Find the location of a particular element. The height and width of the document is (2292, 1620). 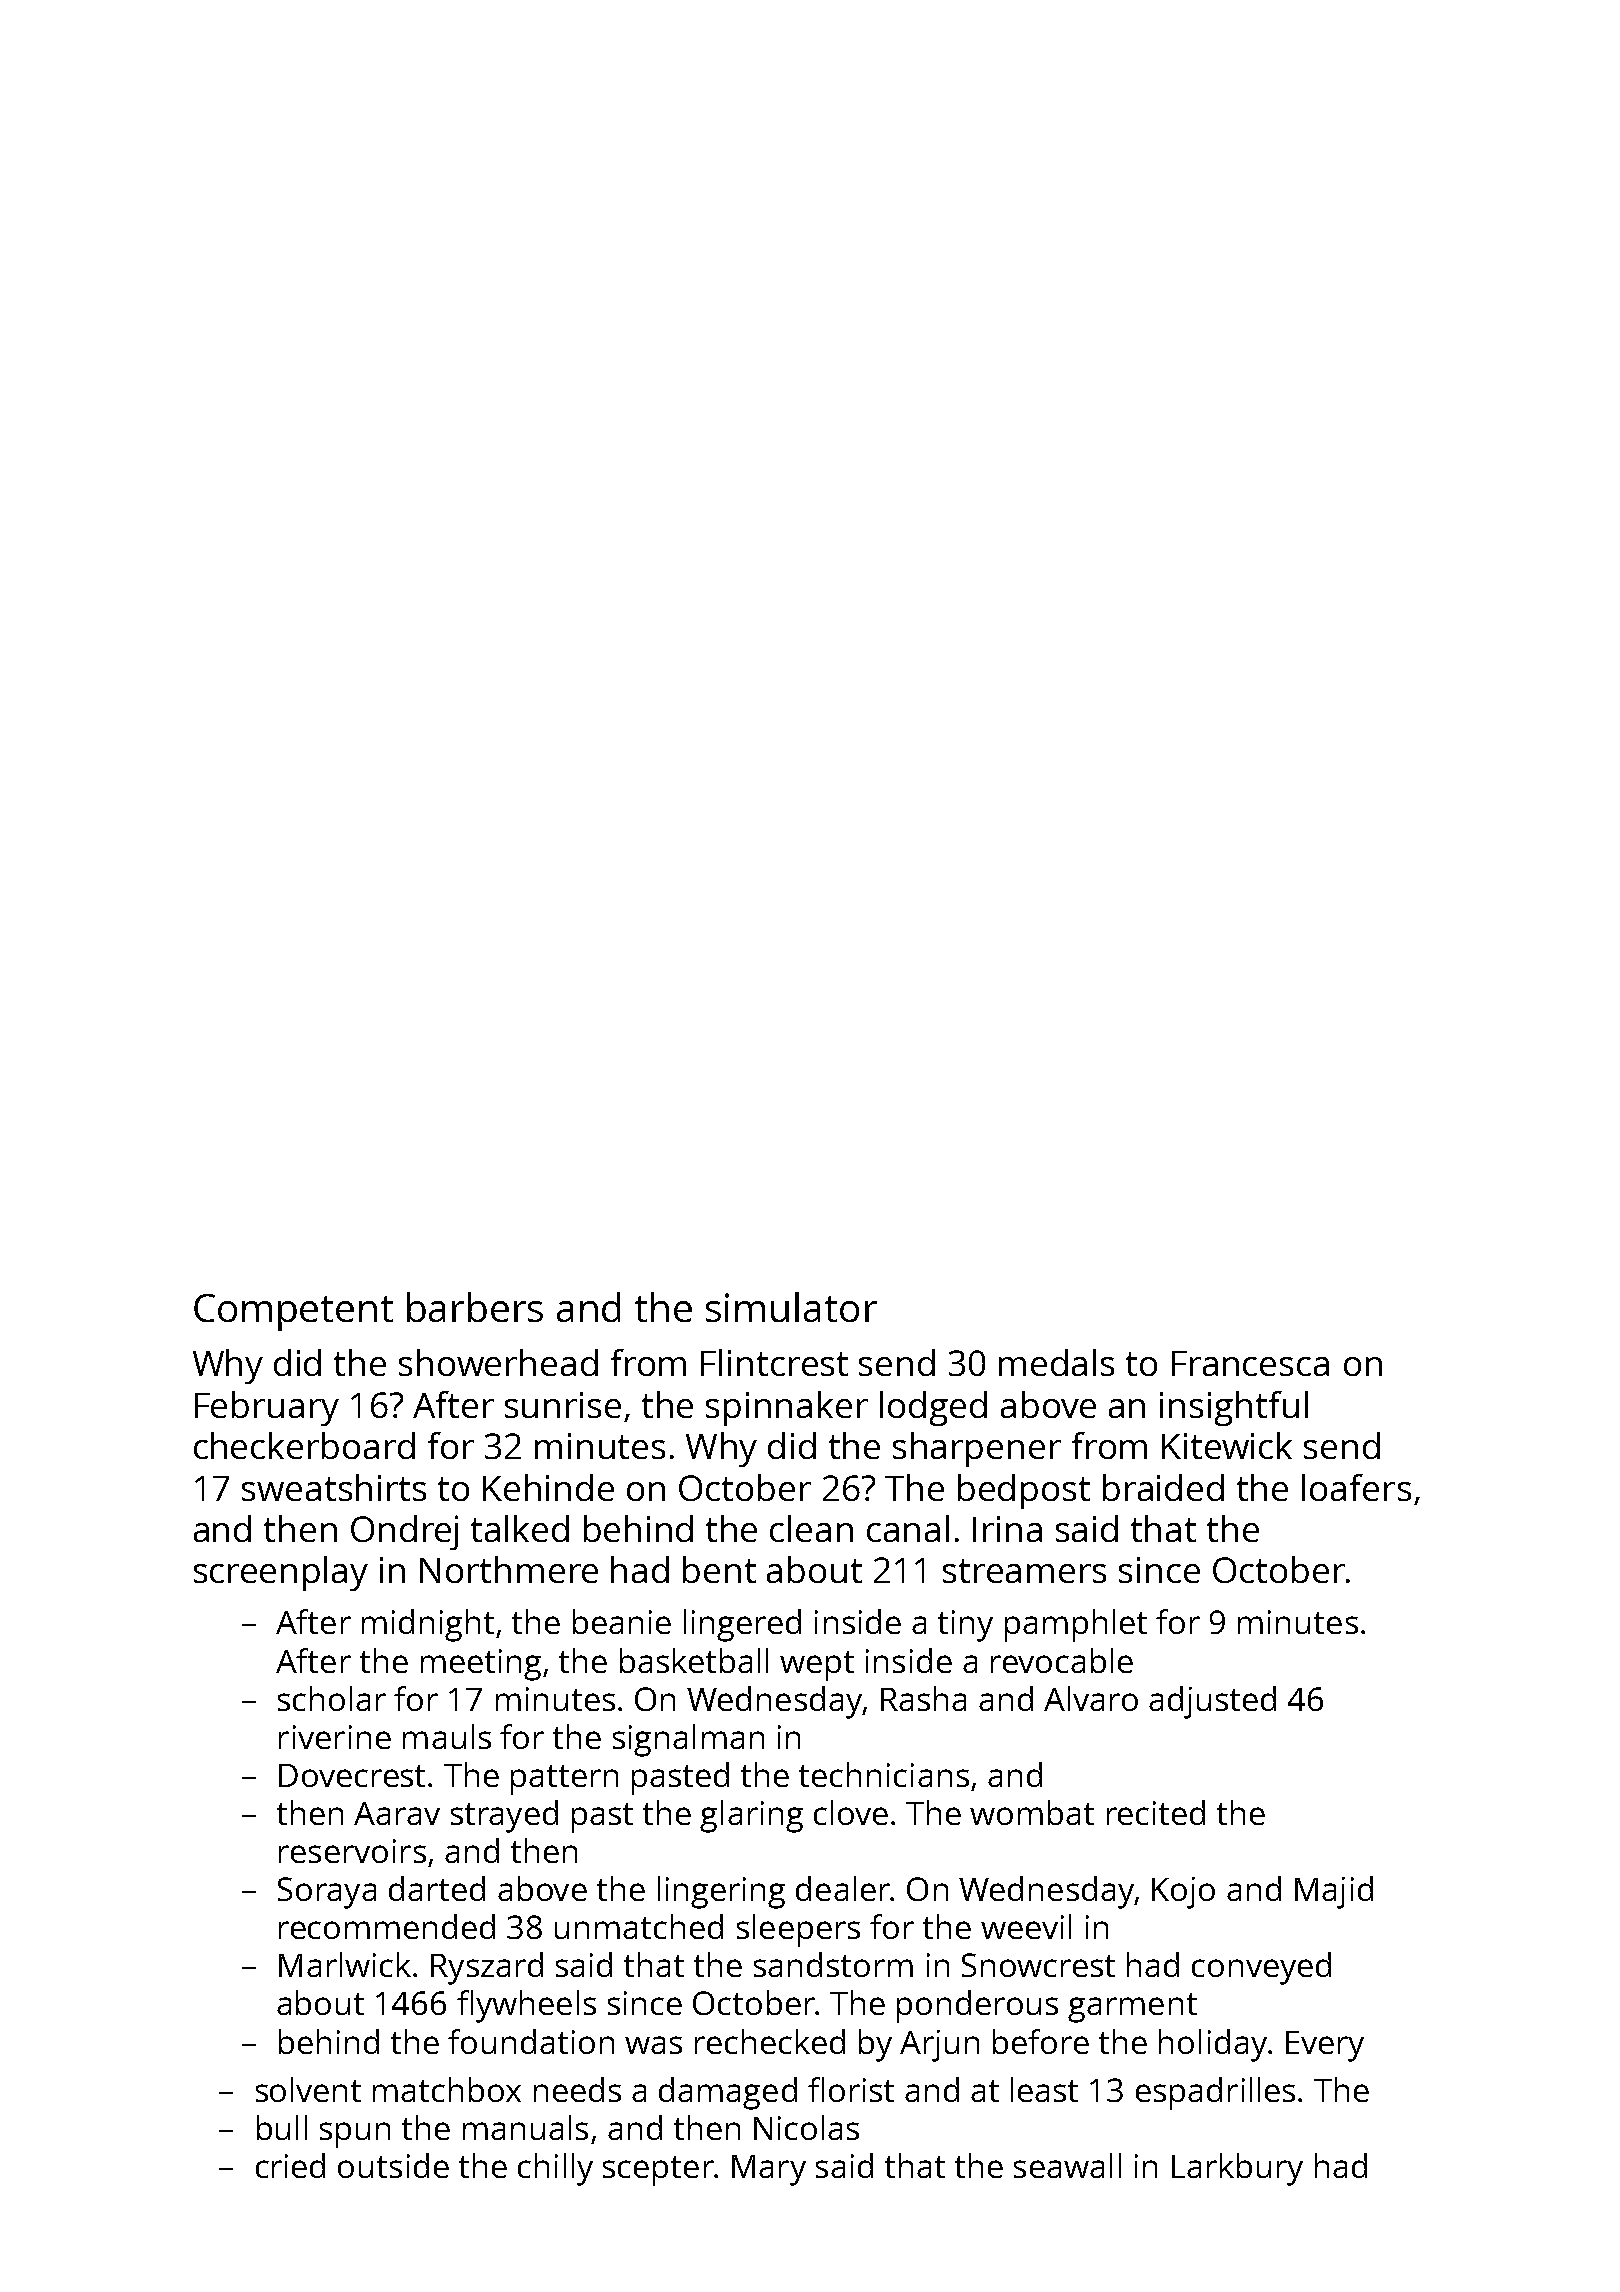

wept is located at coordinates (817, 1666).
